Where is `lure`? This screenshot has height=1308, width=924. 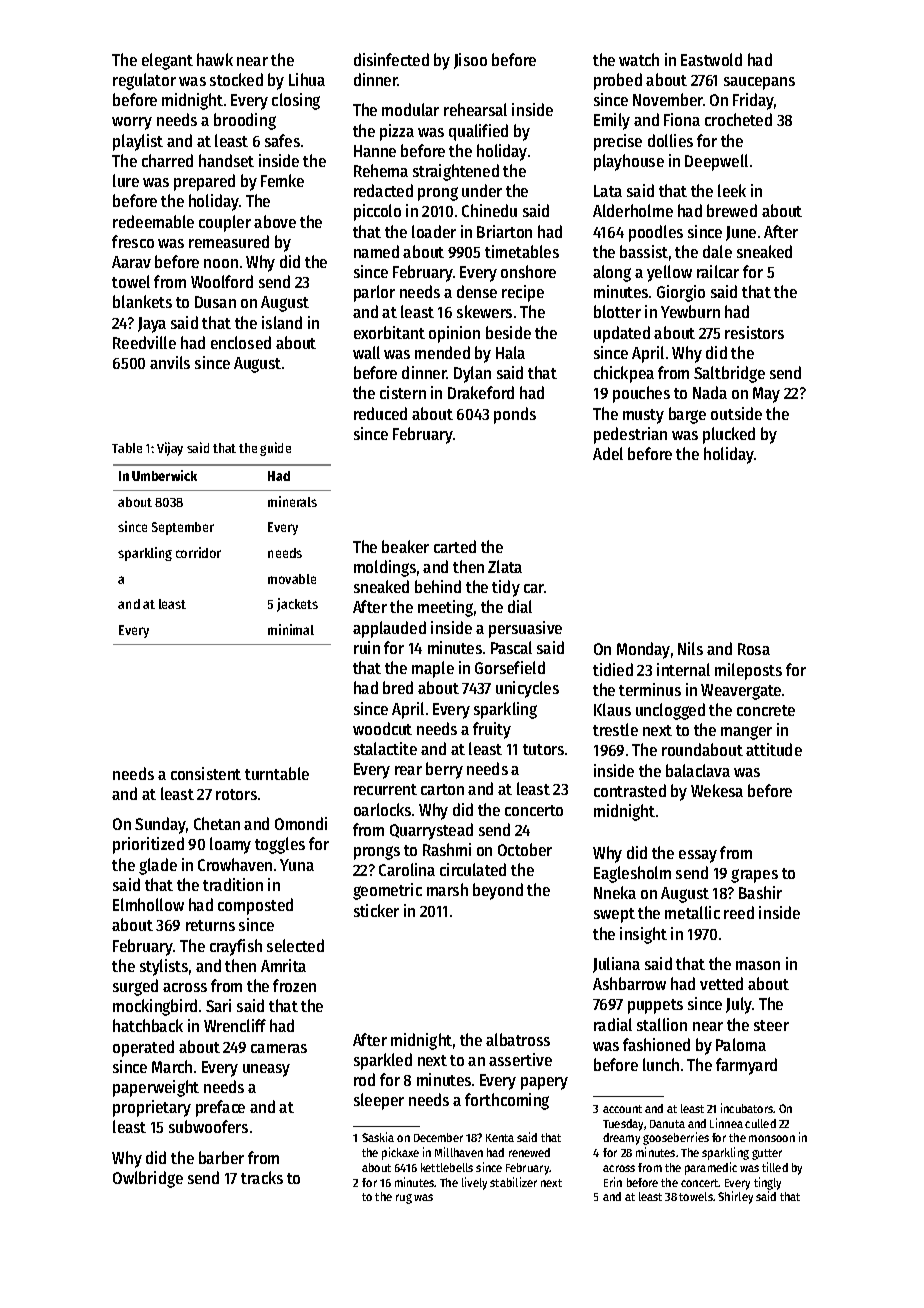
lure is located at coordinates (126, 180).
